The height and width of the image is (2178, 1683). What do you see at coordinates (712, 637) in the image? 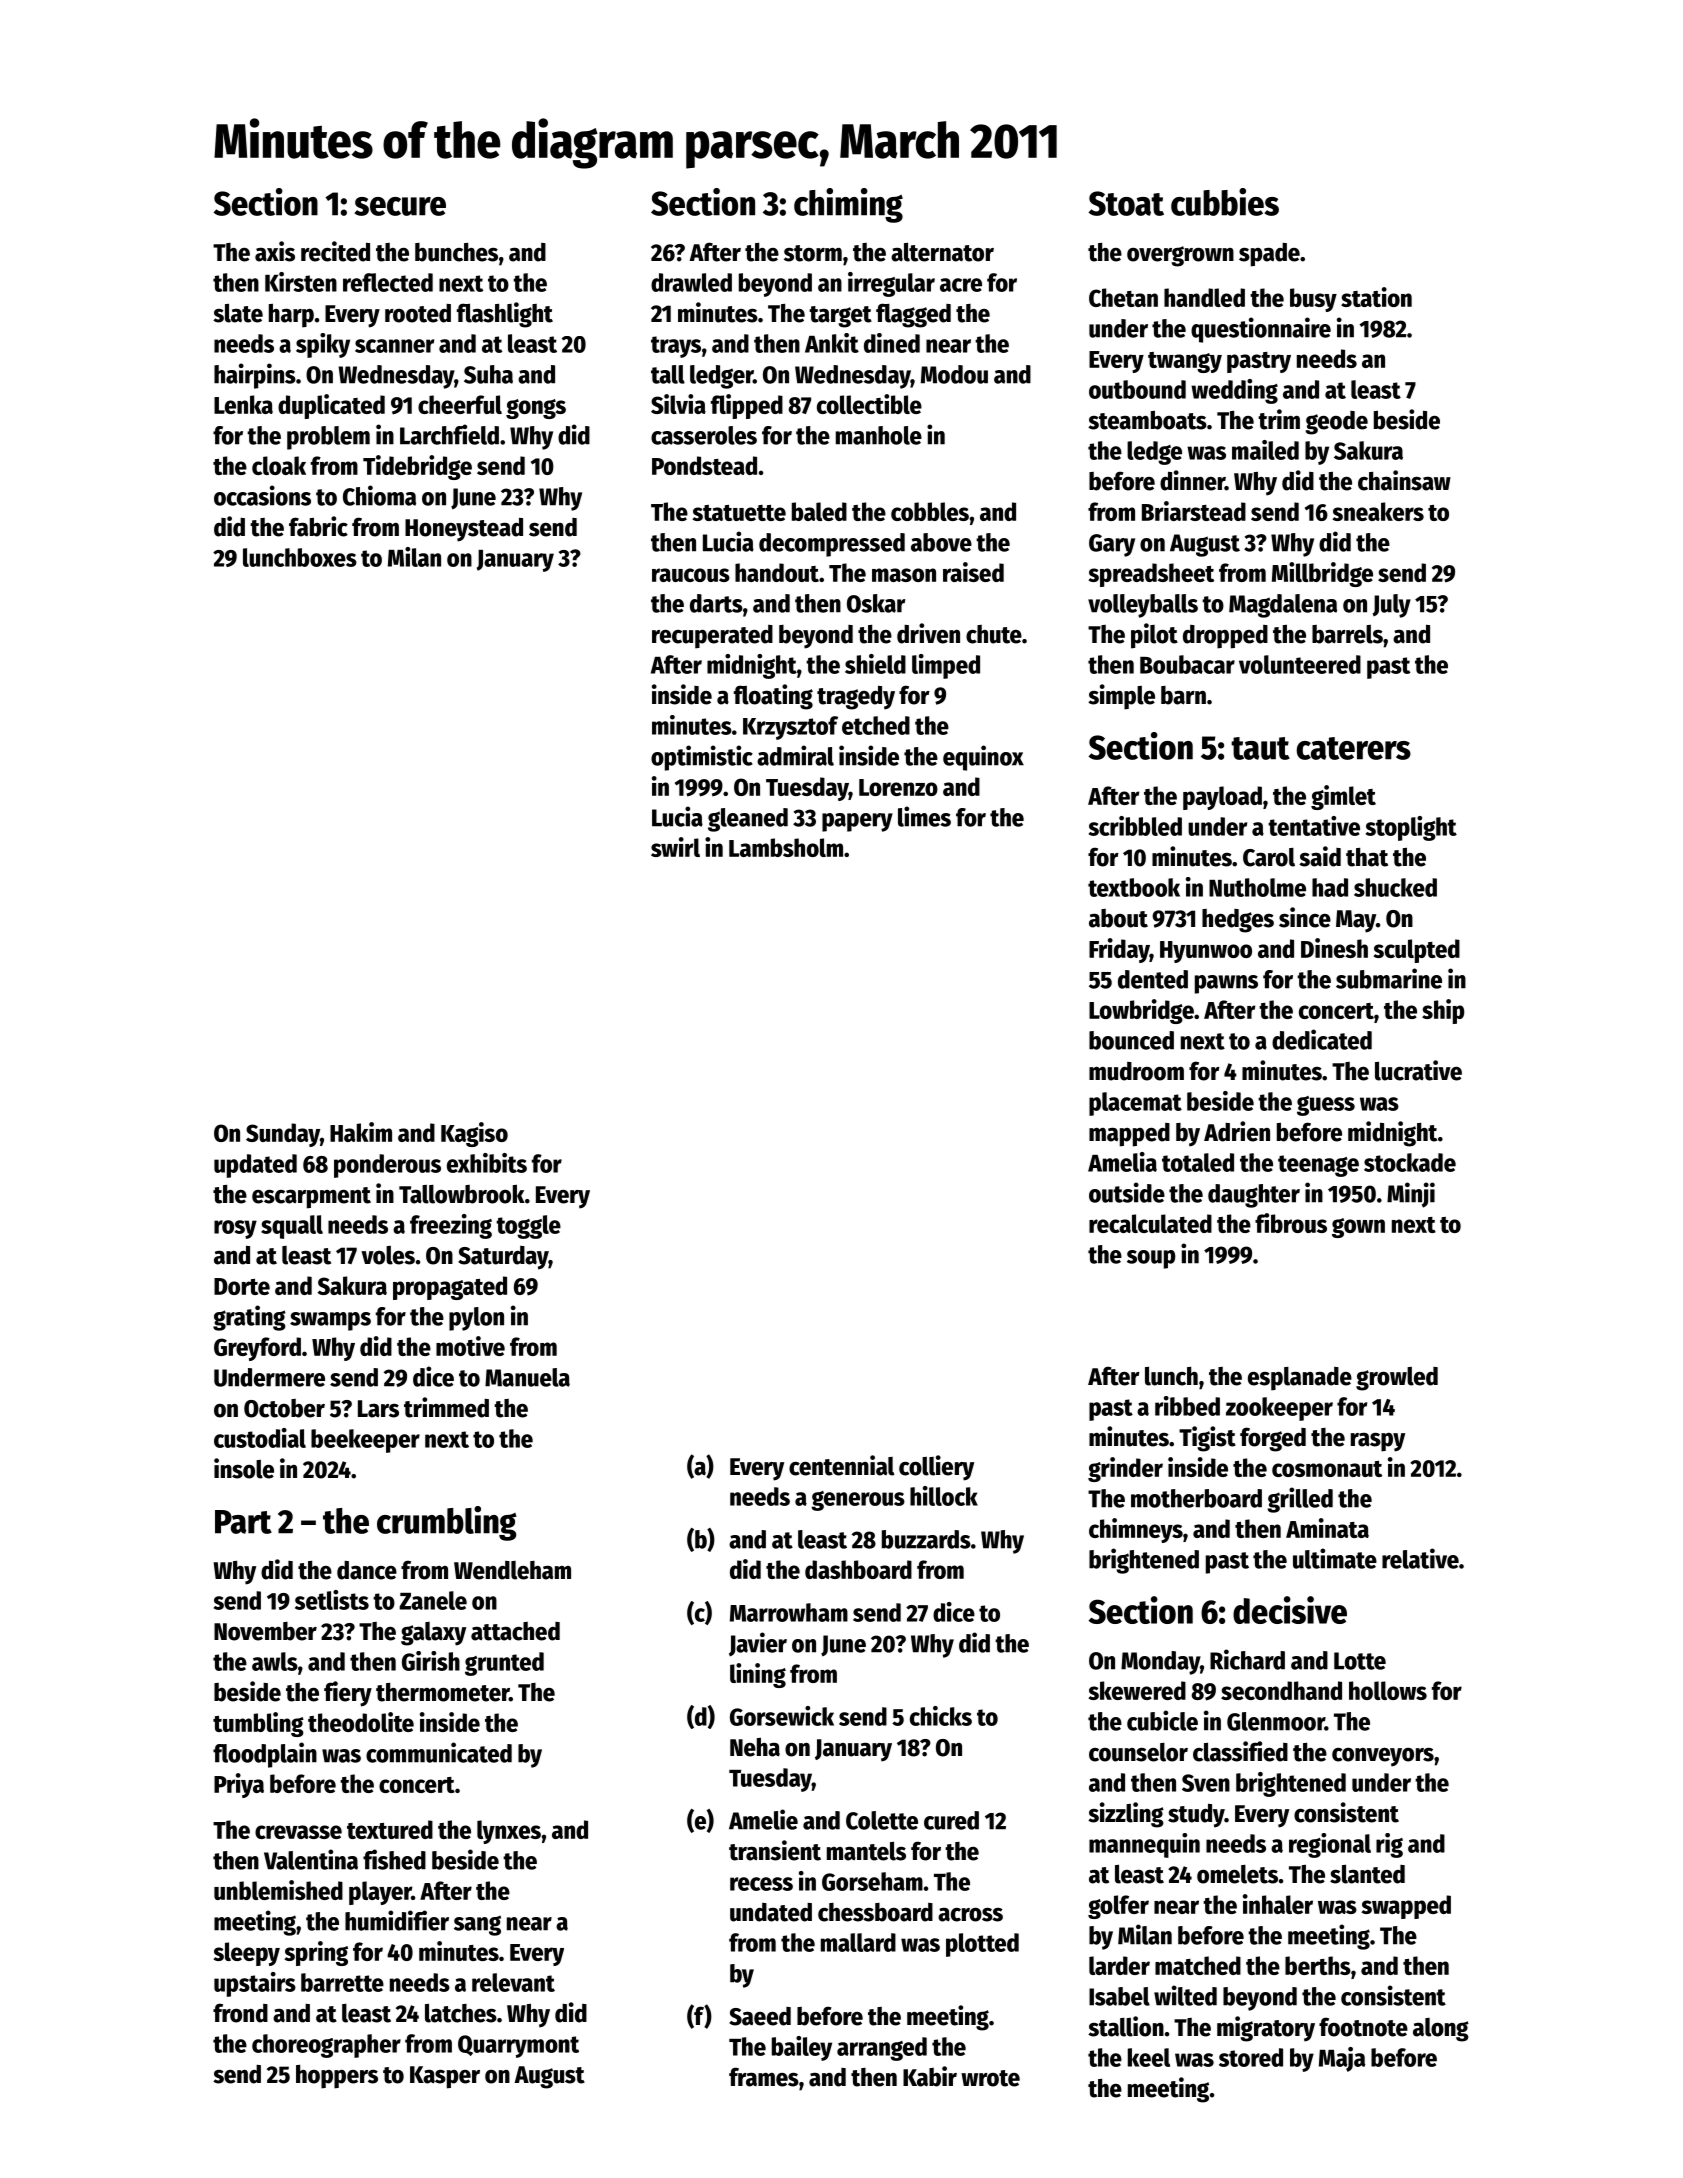
I see `recuperated` at bounding box center [712, 637].
